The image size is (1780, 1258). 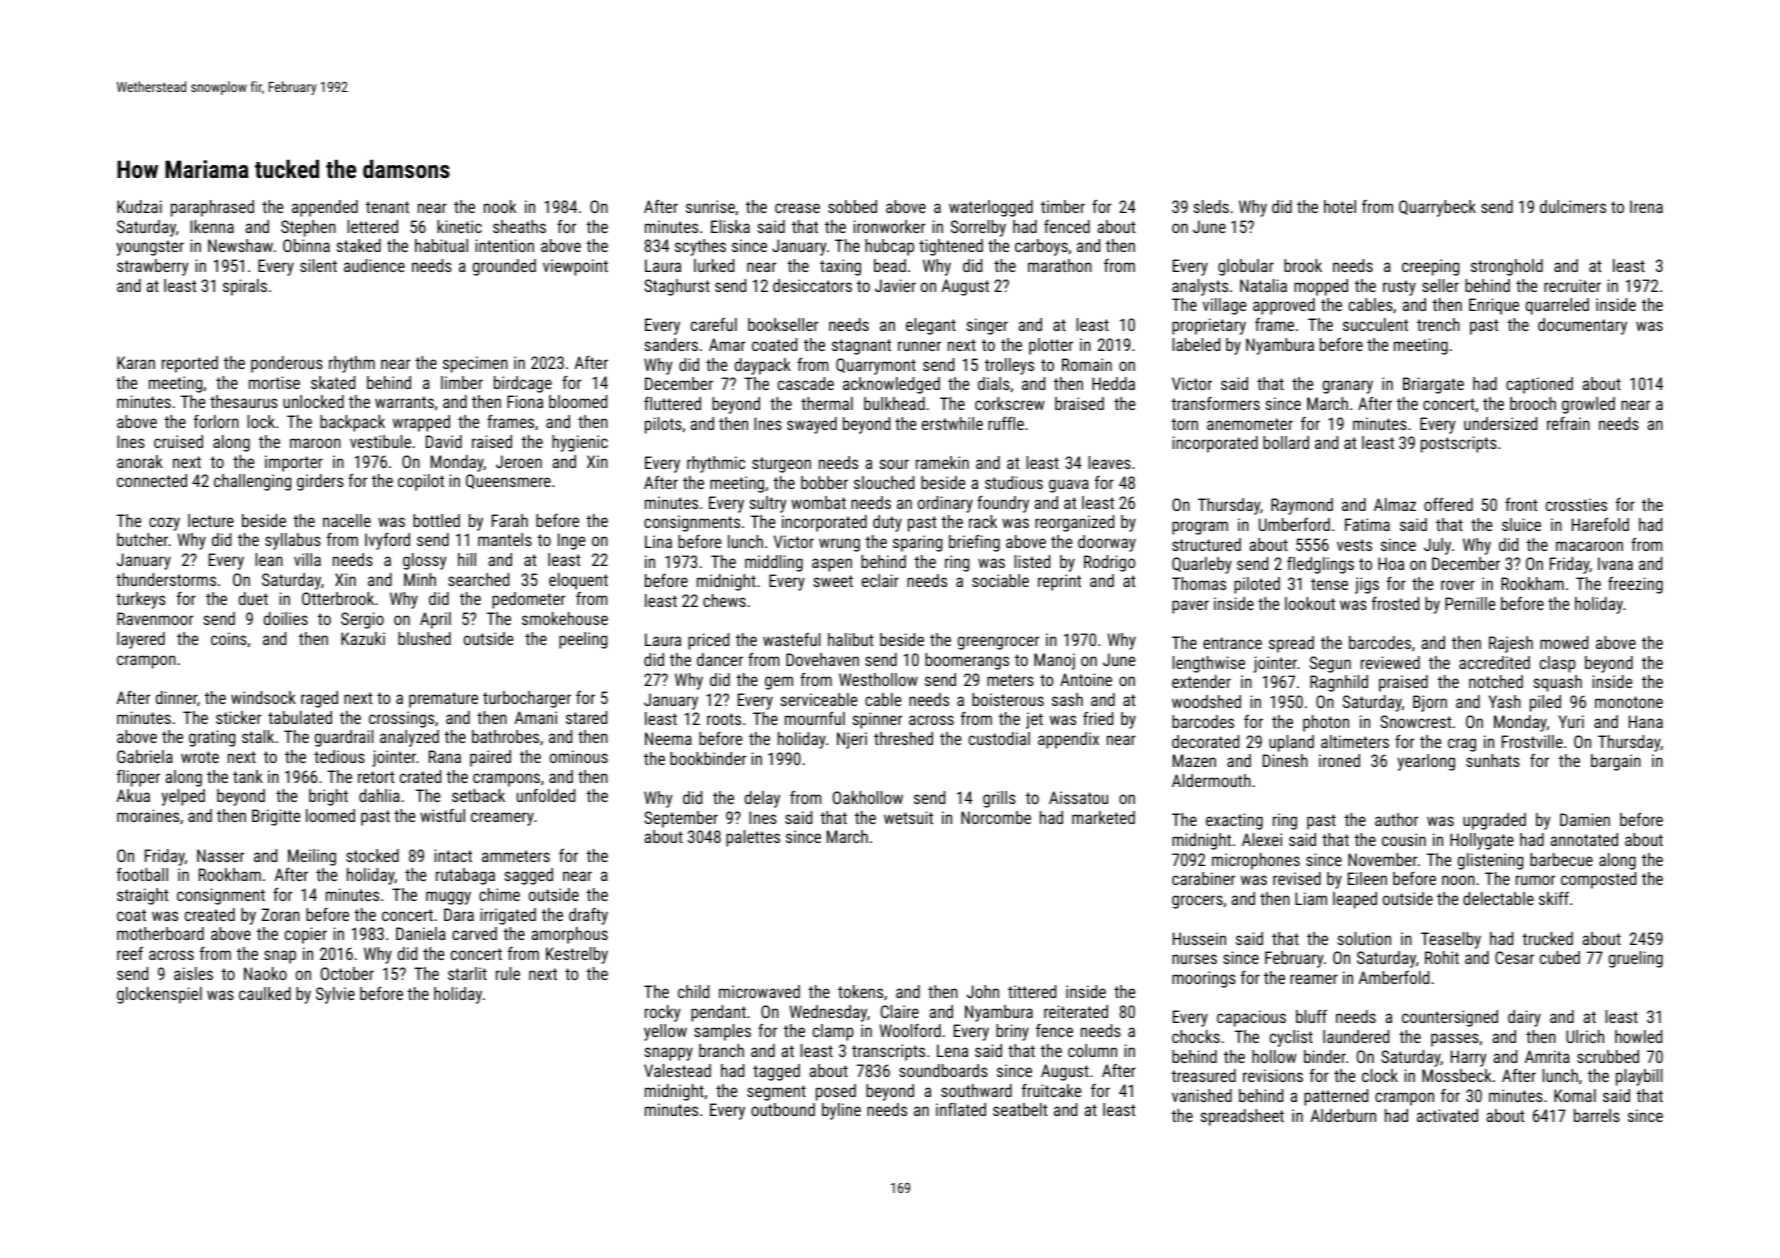 I want to click on paraphrased, so click(x=212, y=208).
